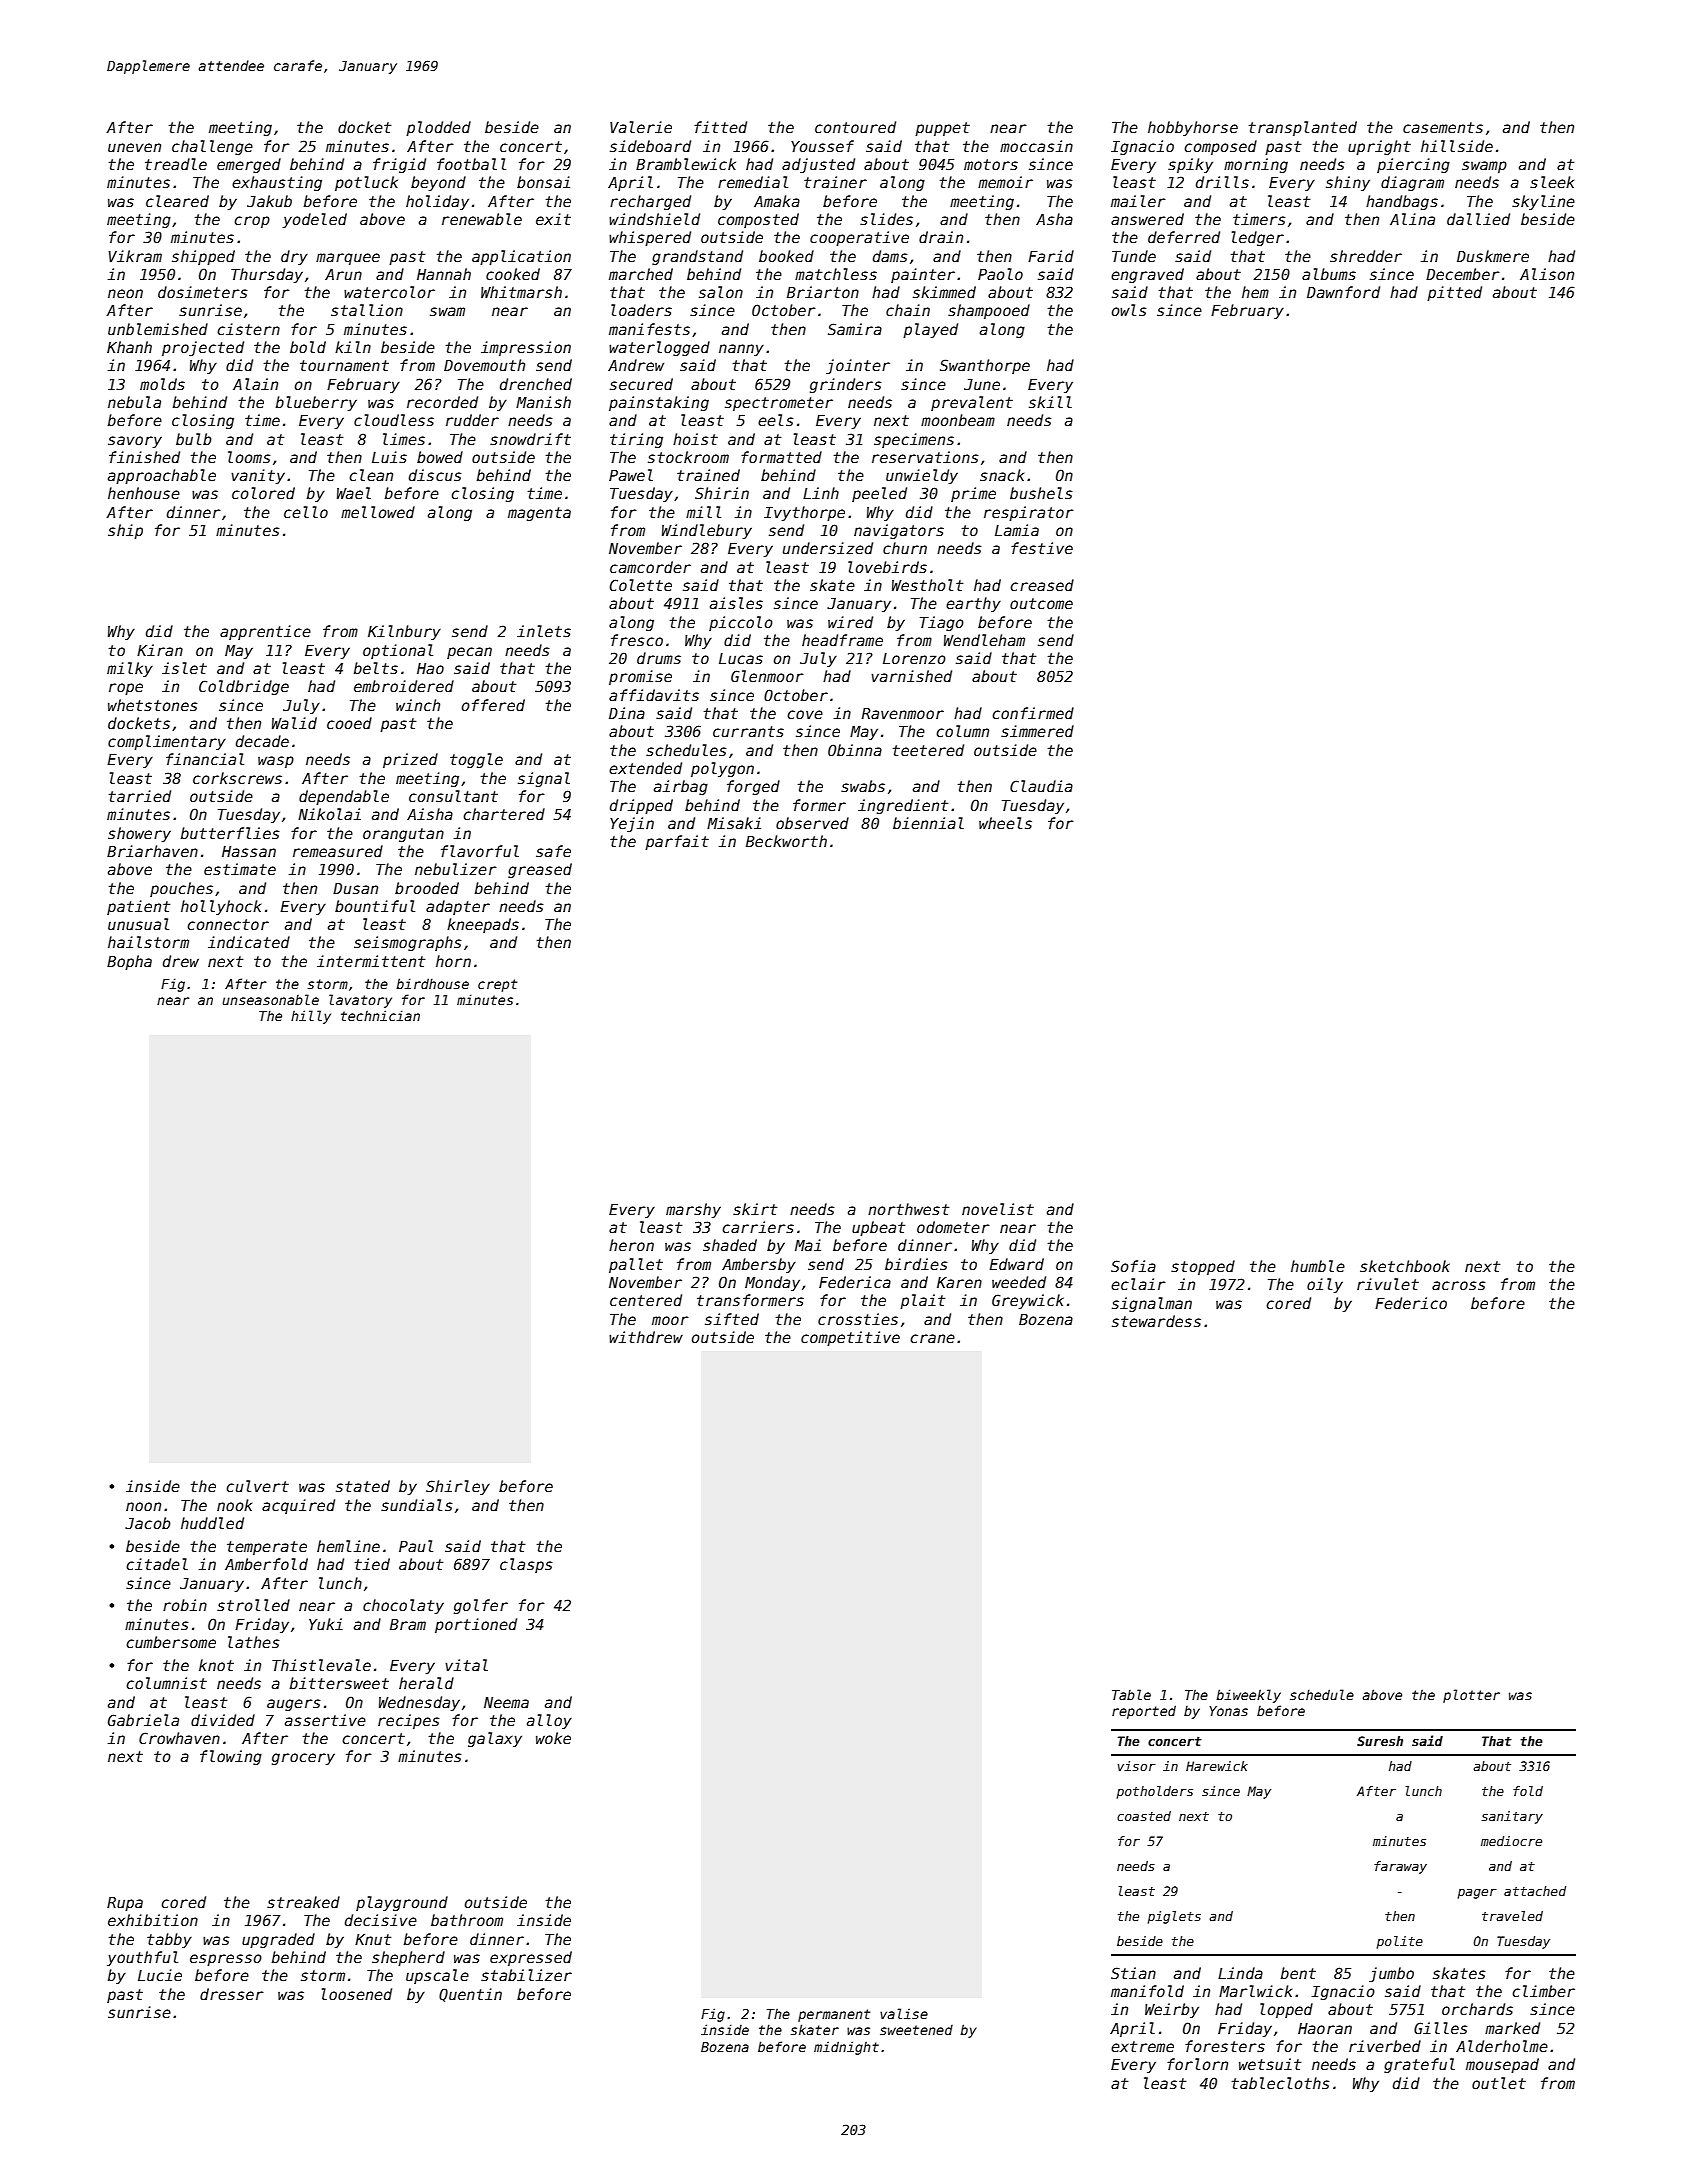  Describe the element at coordinates (152, 851) in the screenshot. I see `Briarhaven` at that location.
